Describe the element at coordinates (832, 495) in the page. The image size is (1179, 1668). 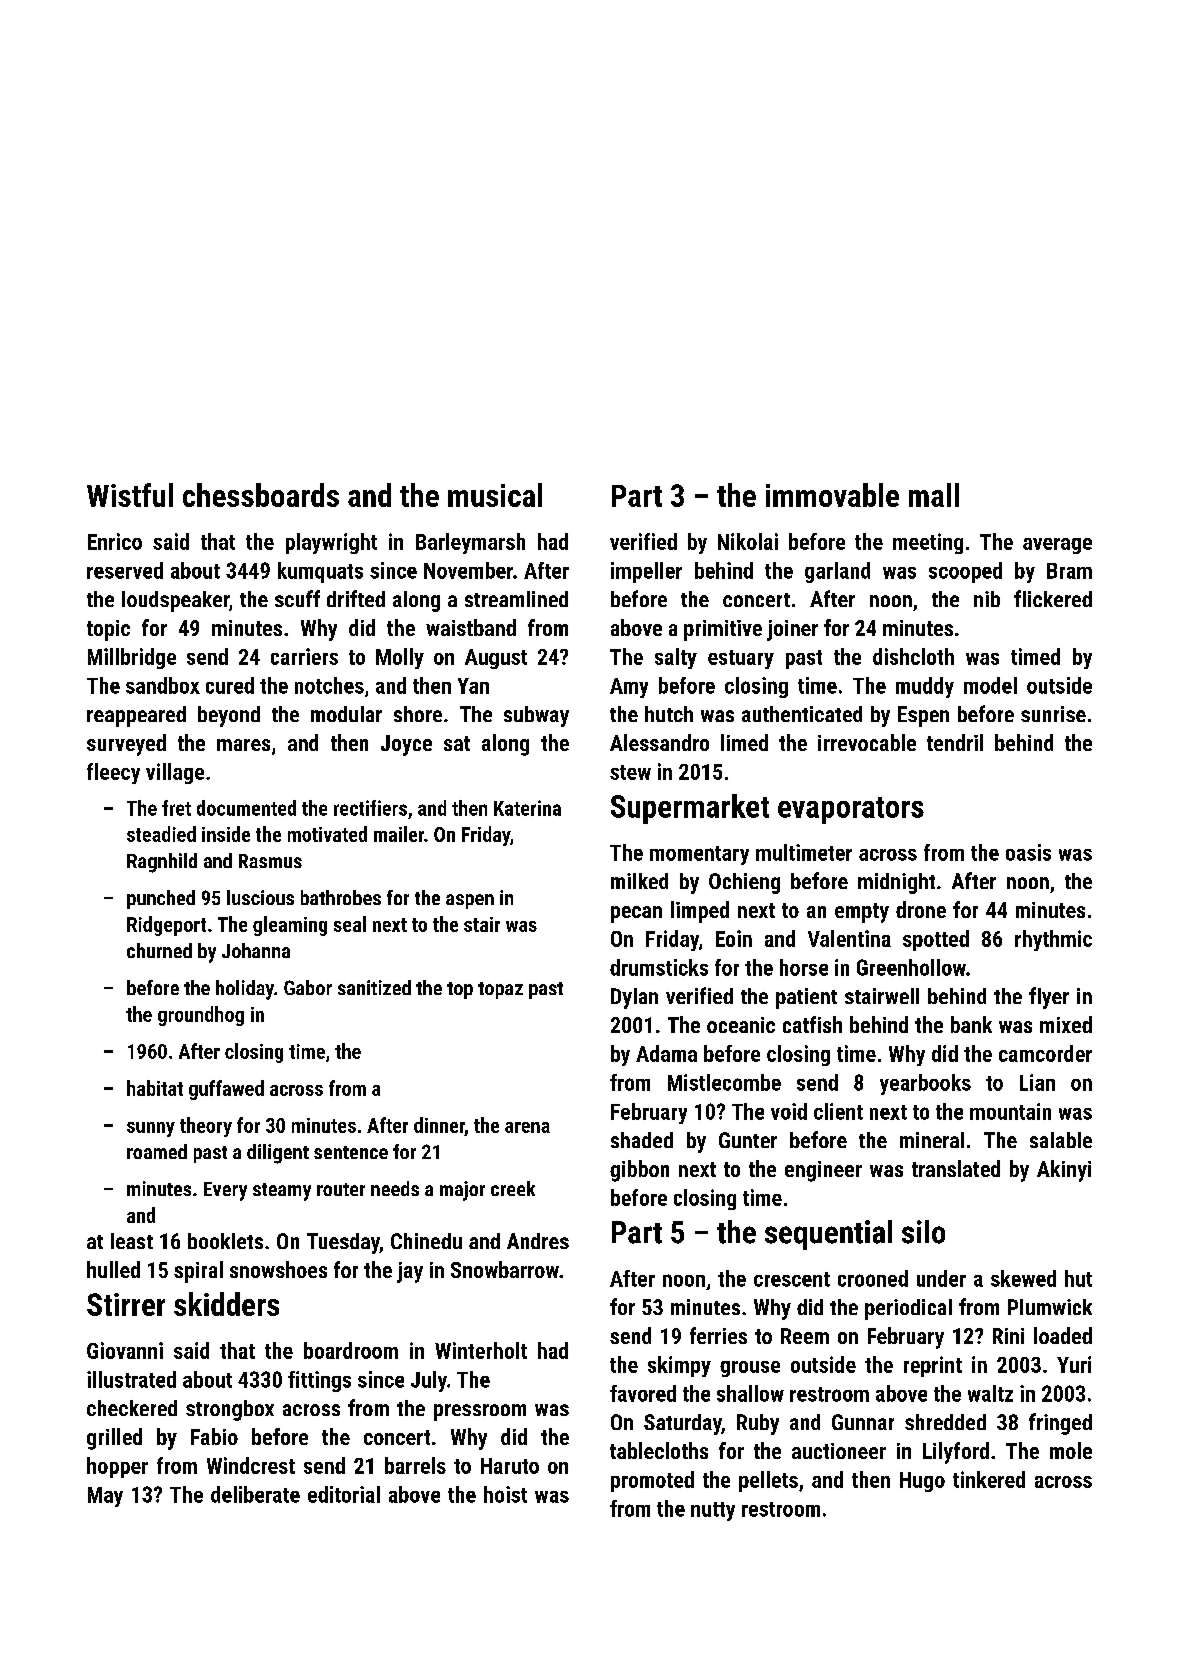
I see `immovable` at that location.
